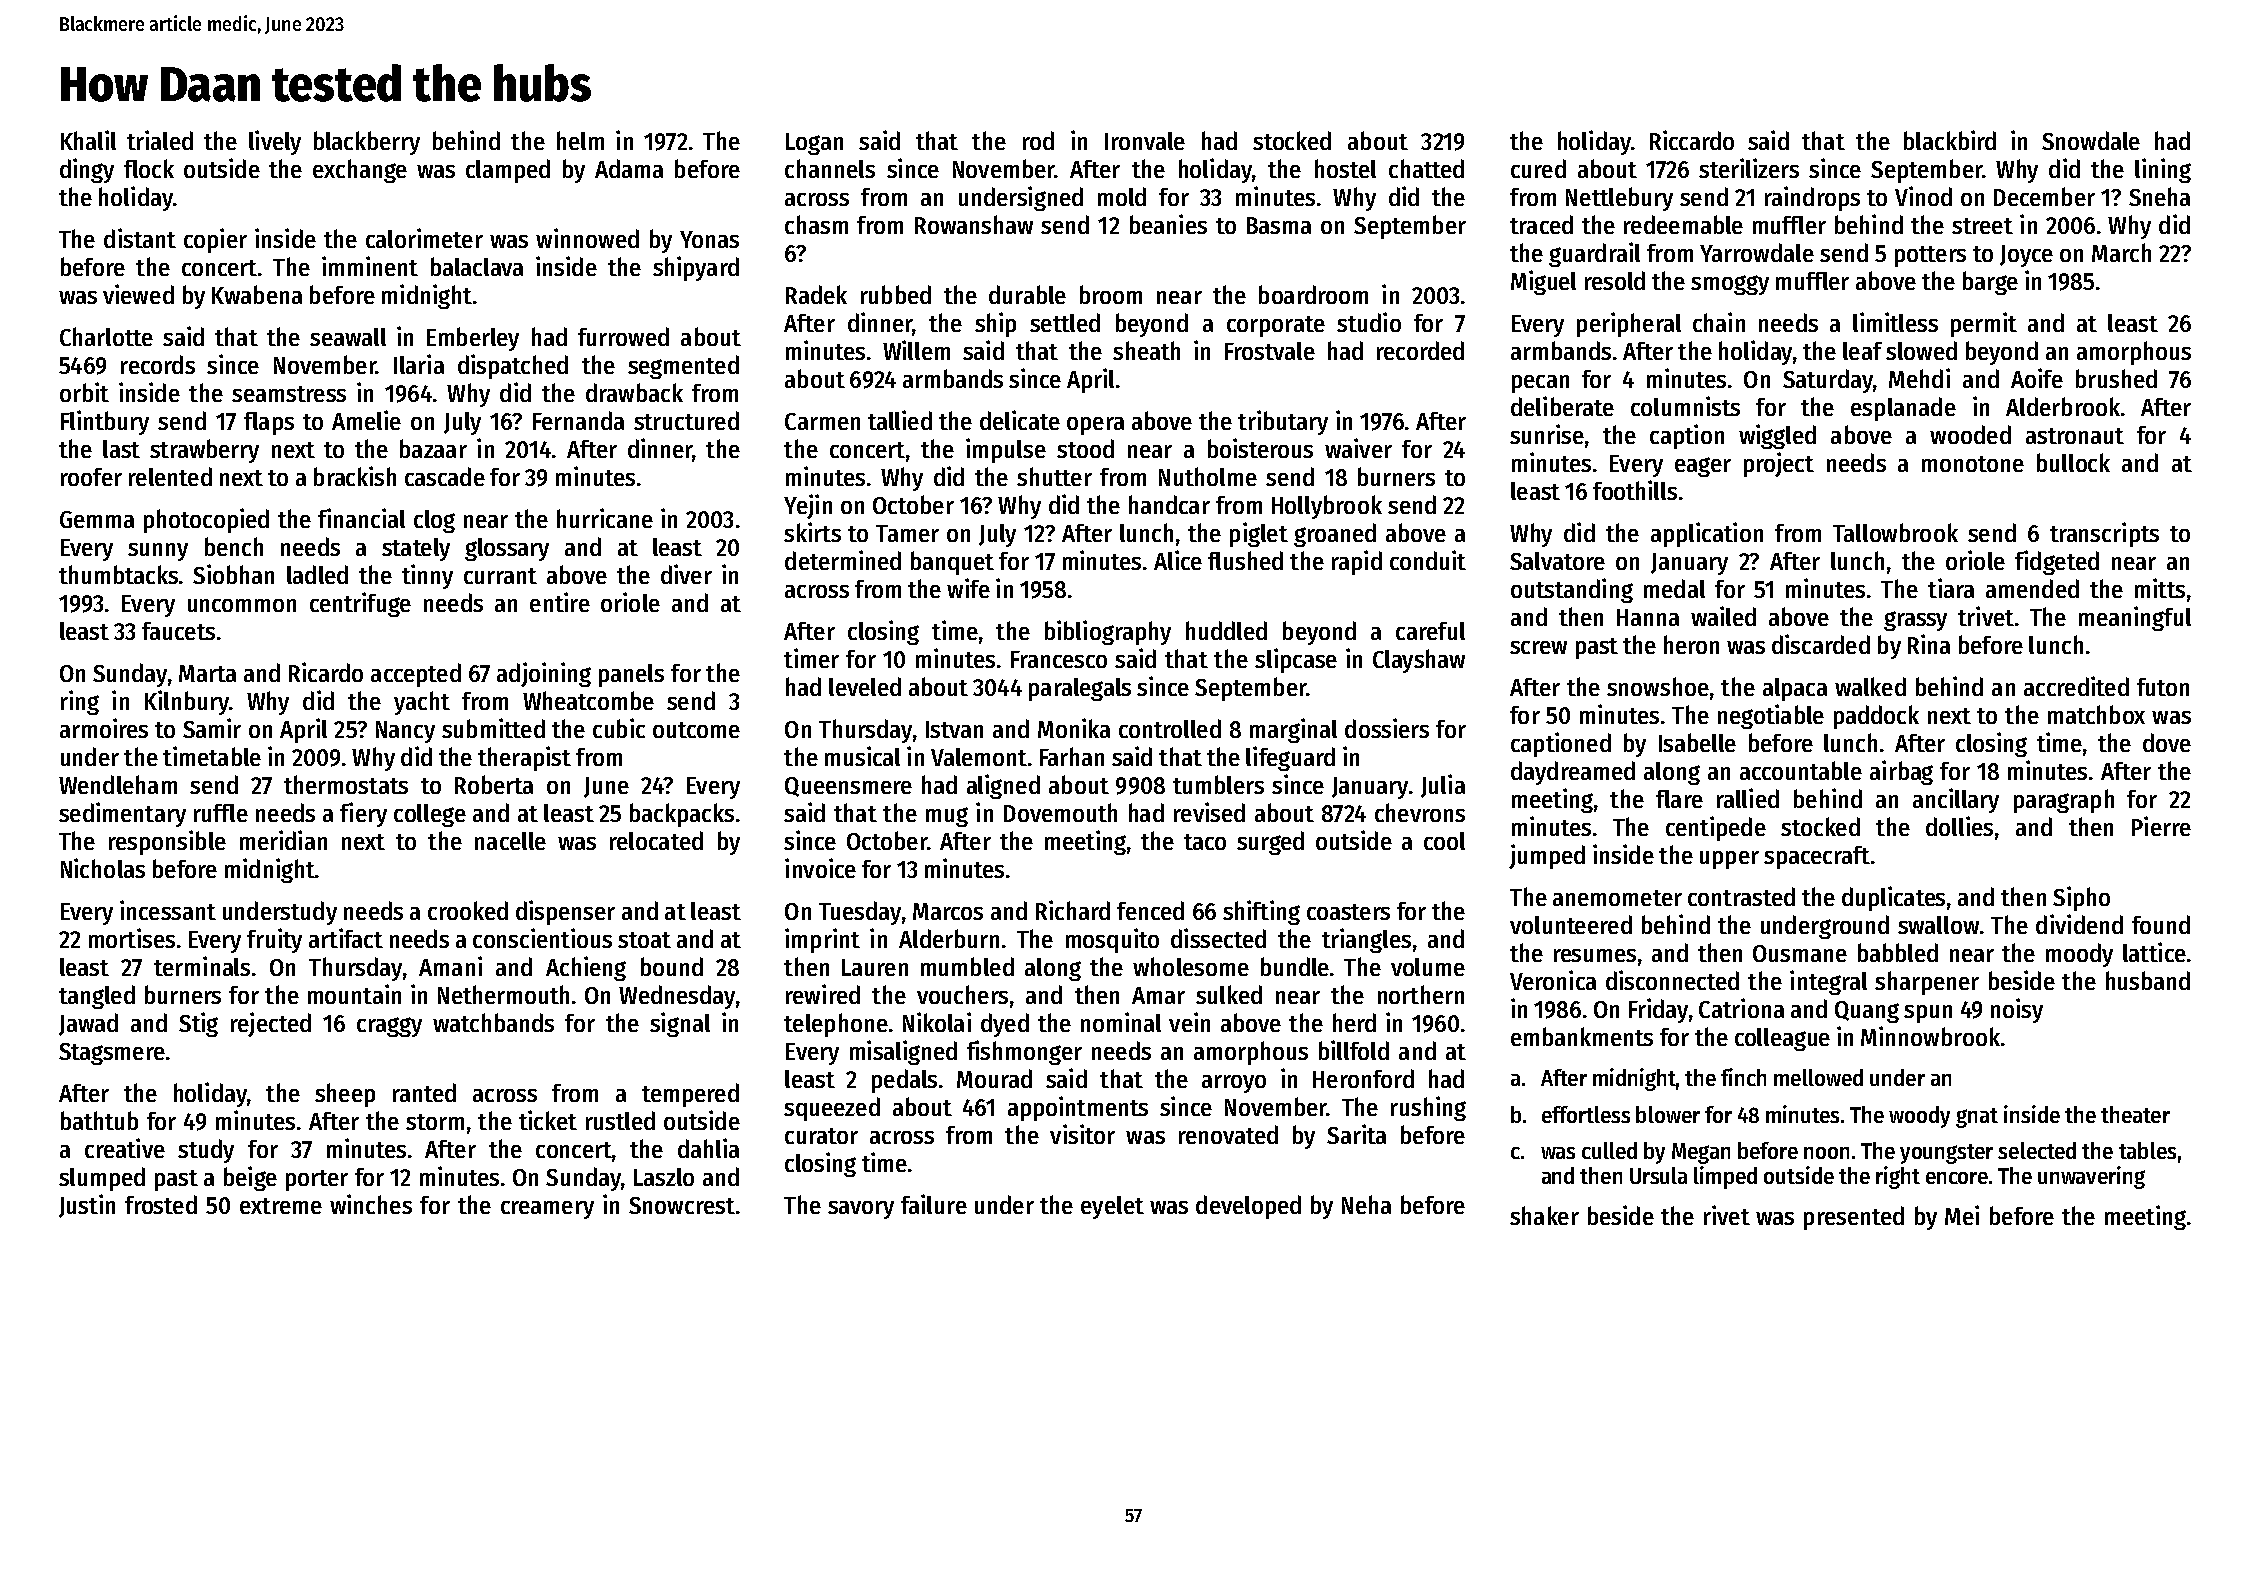  Describe the element at coordinates (1950, 140) in the document. I see `blackbird` at that location.
